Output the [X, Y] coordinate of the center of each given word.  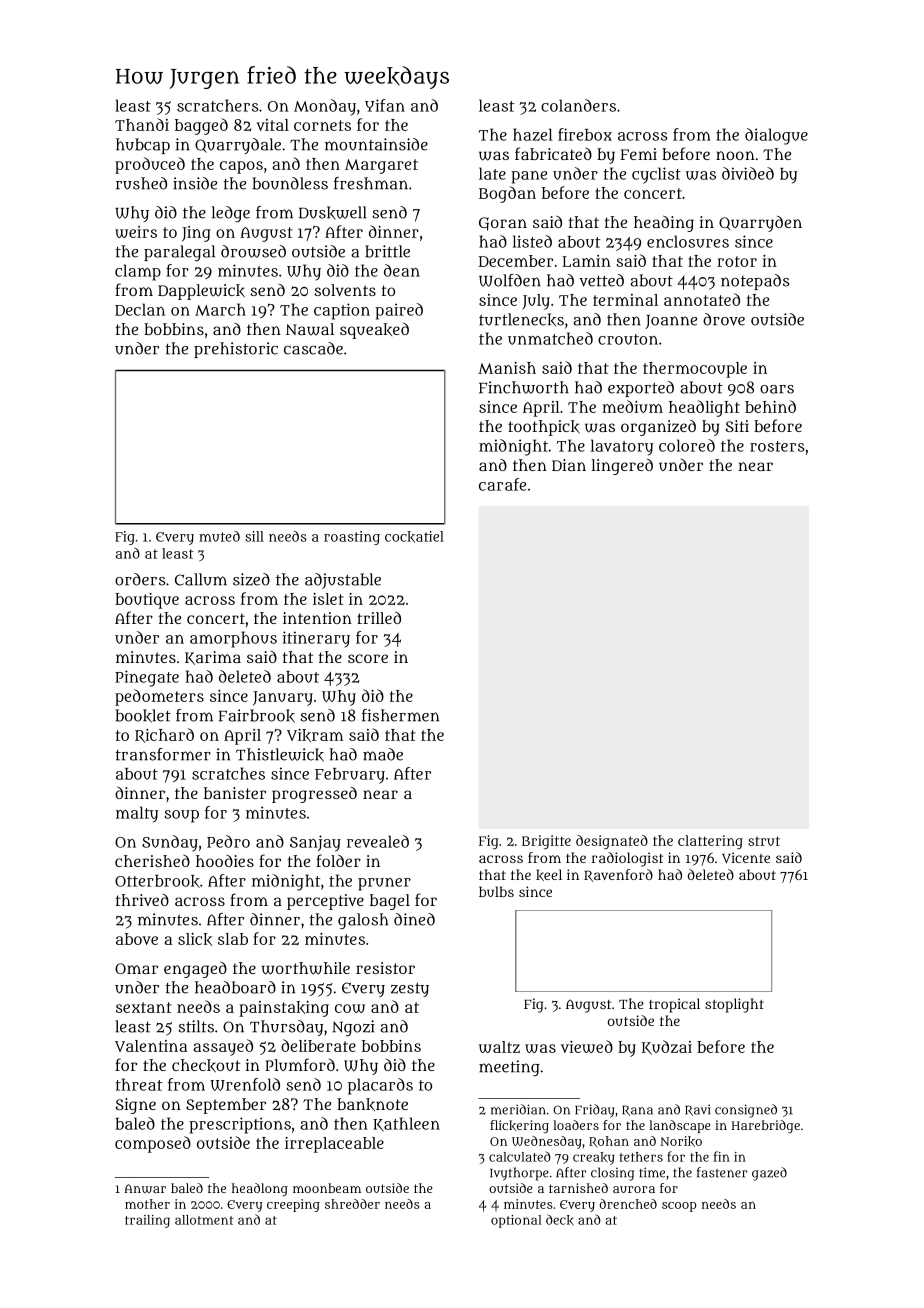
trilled [379, 618]
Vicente [746, 857]
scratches [228, 773]
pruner [384, 884]
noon [735, 155]
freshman [371, 183]
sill [254, 536]
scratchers [218, 105]
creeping [293, 1205]
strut [764, 841]
